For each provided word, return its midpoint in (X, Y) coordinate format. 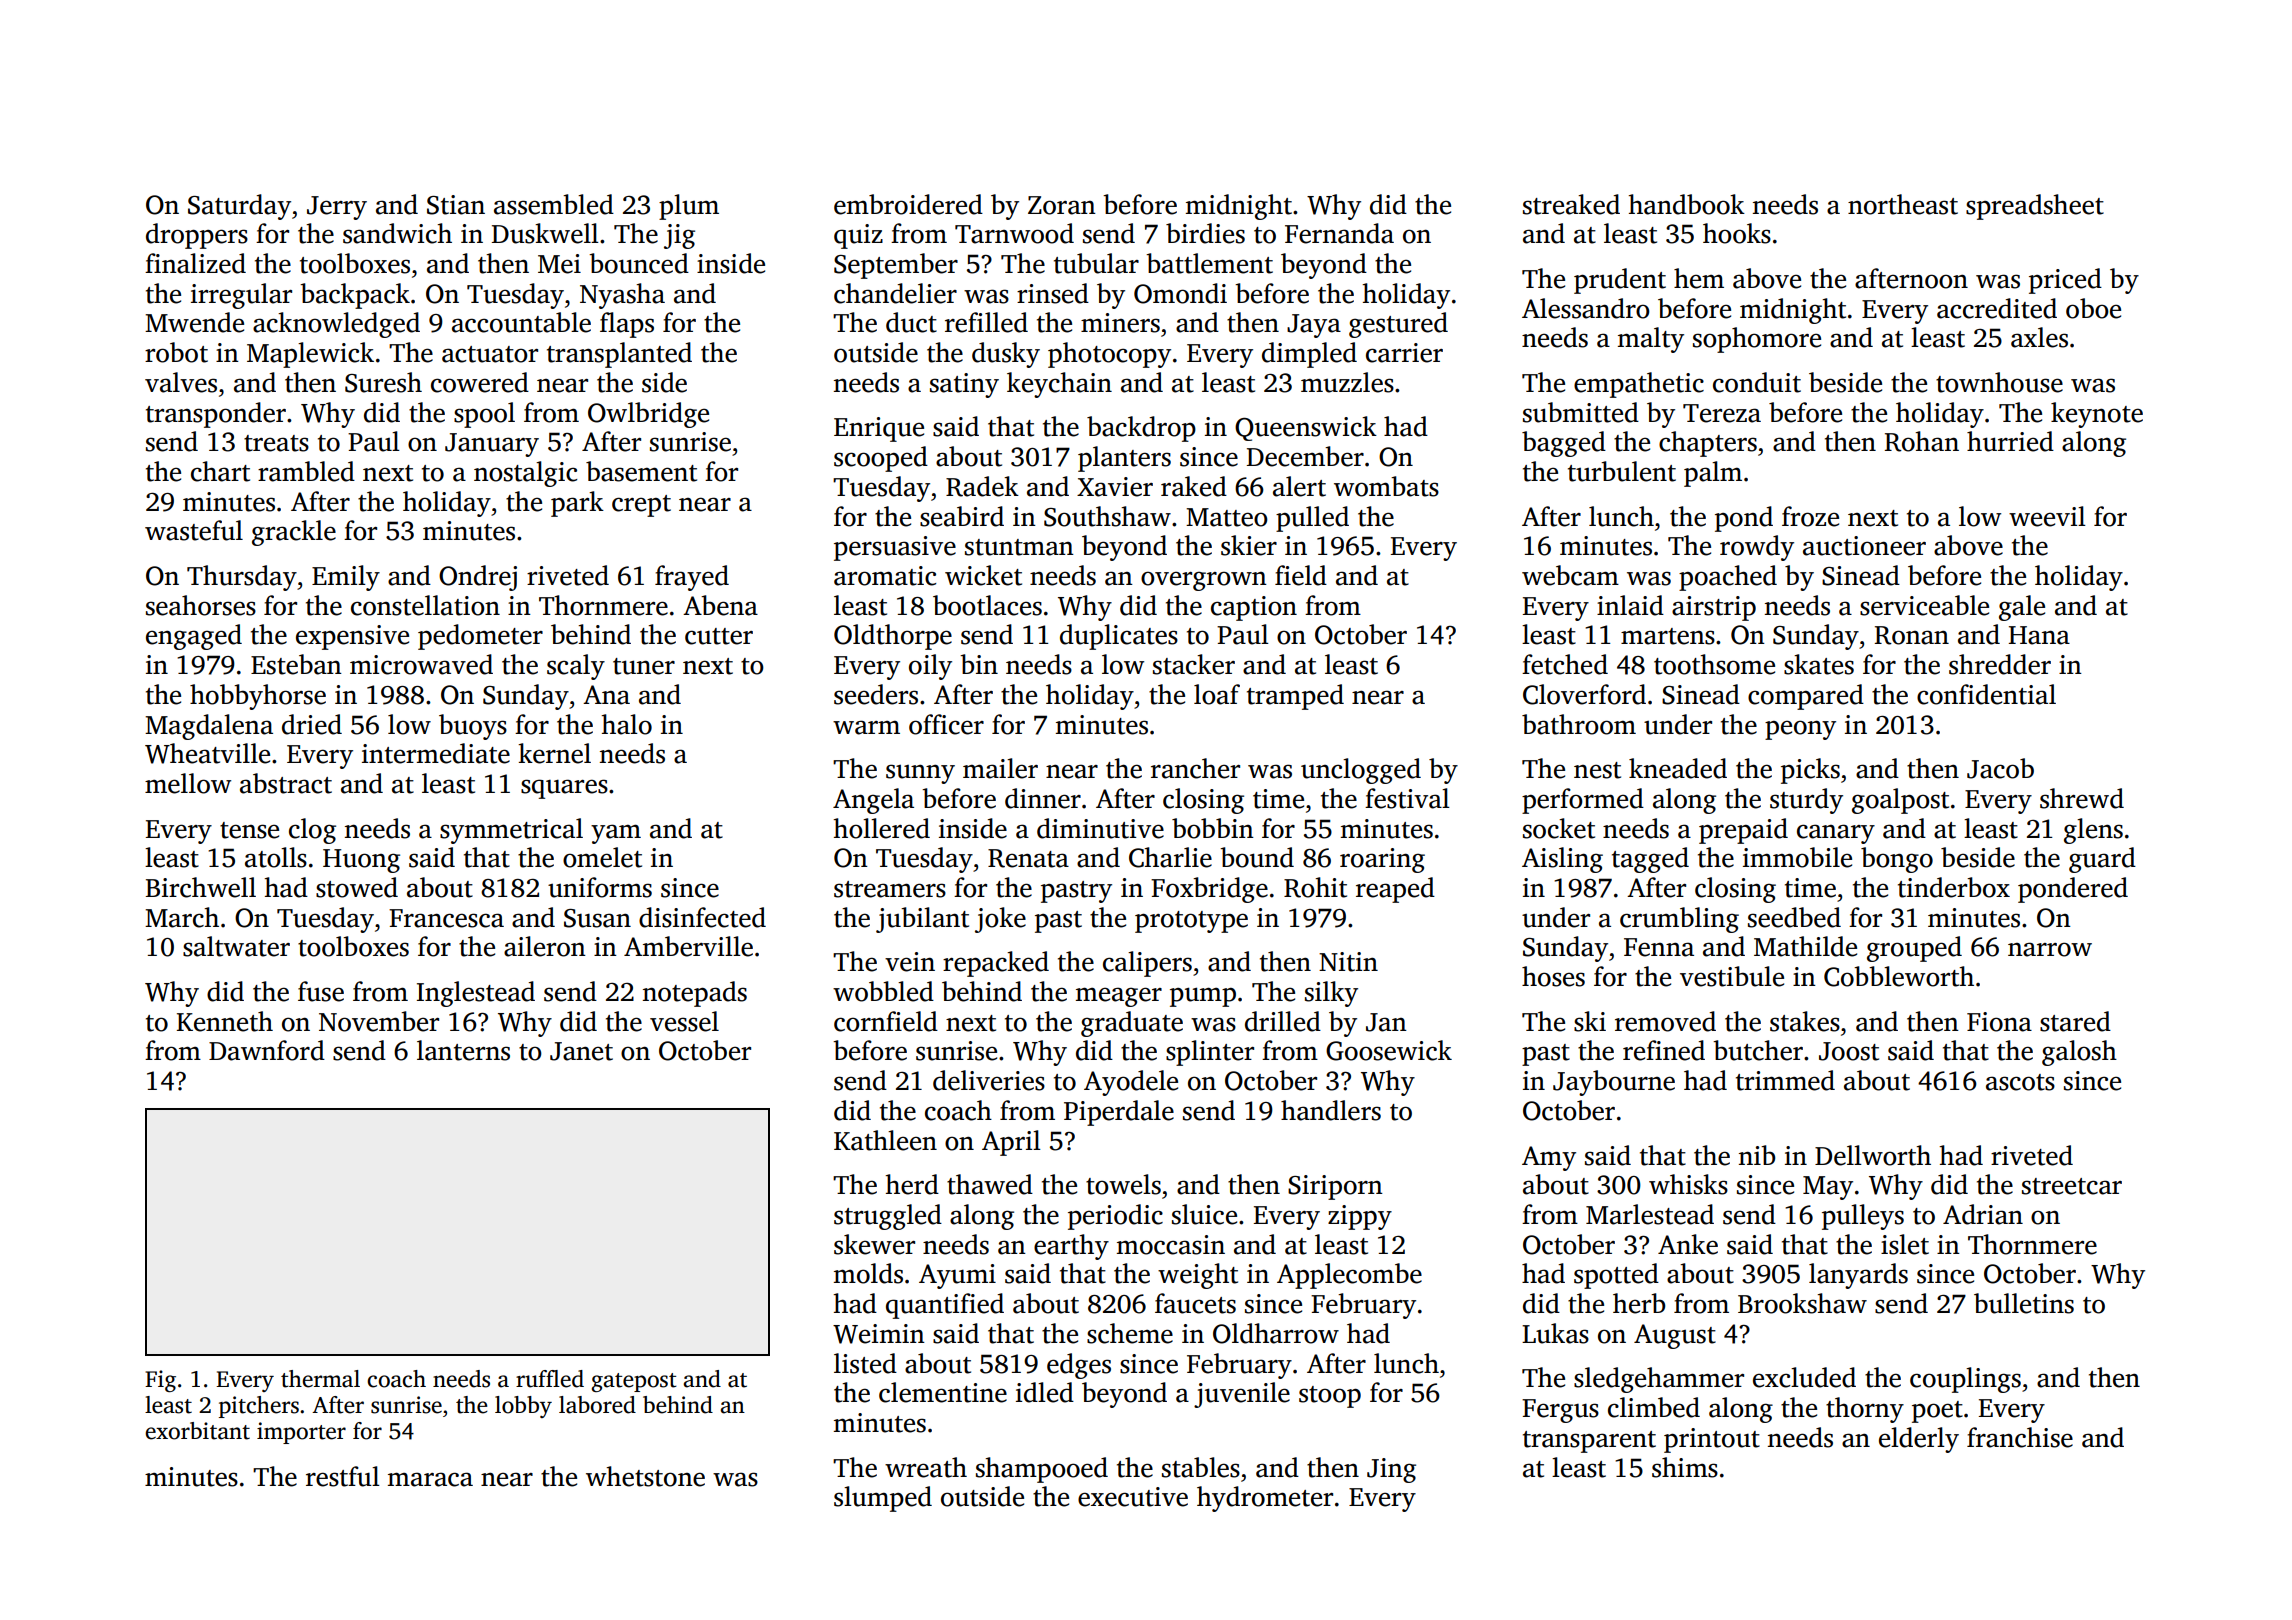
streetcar (2072, 1186)
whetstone (645, 1476)
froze (1810, 516)
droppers (197, 236)
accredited (1997, 308)
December (1305, 456)
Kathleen (885, 1140)
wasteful (194, 530)
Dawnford (267, 1050)
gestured (1398, 325)
